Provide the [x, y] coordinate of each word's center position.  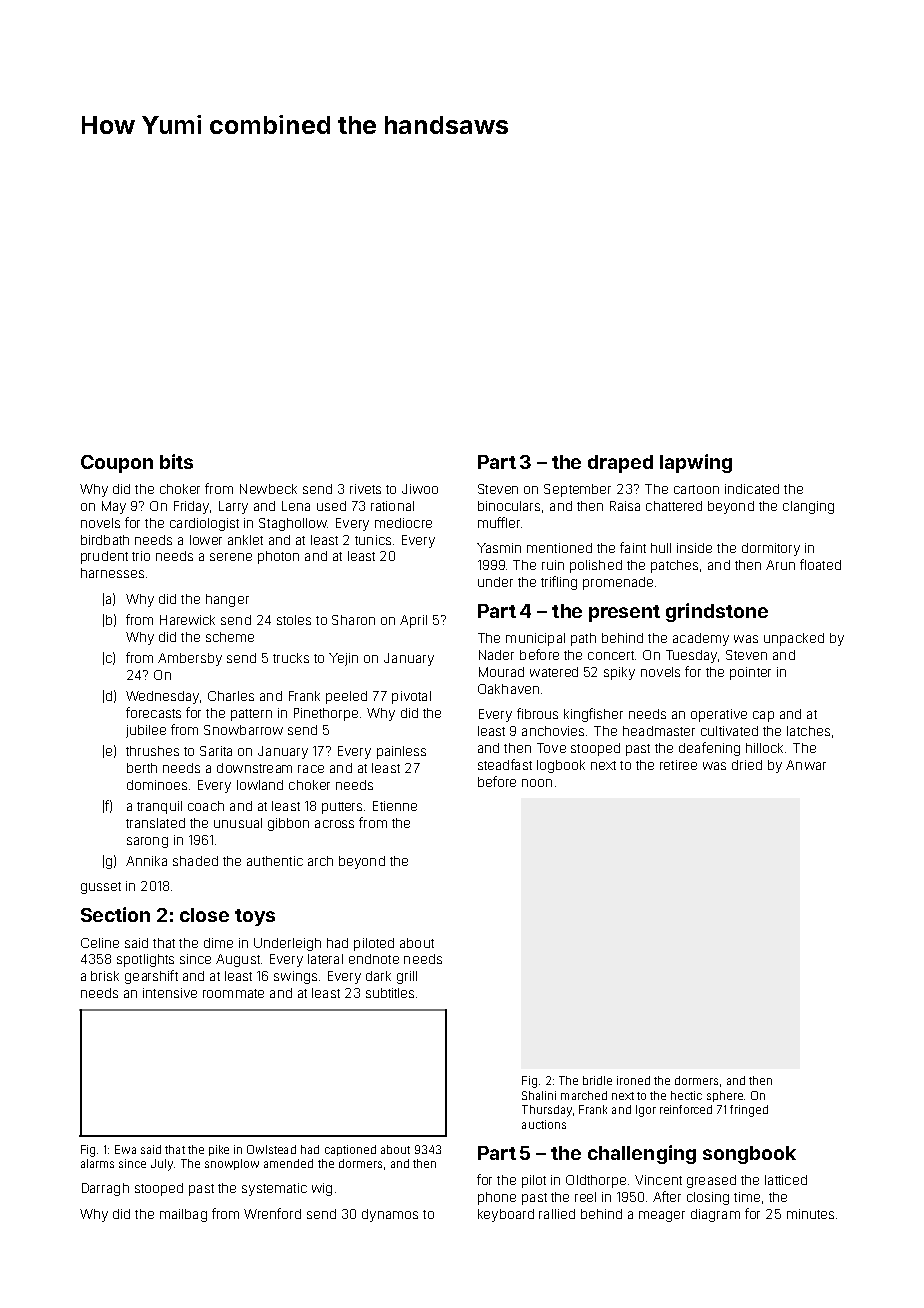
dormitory [771, 549]
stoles [294, 620]
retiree [678, 765]
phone [497, 1198]
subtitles [390, 993]
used [331, 506]
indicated [752, 489]
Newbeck [268, 489]
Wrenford [272, 1213]
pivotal [411, 697]
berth [142, 768]
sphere [725, 1096]
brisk [105, 976]
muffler [499, 522]
